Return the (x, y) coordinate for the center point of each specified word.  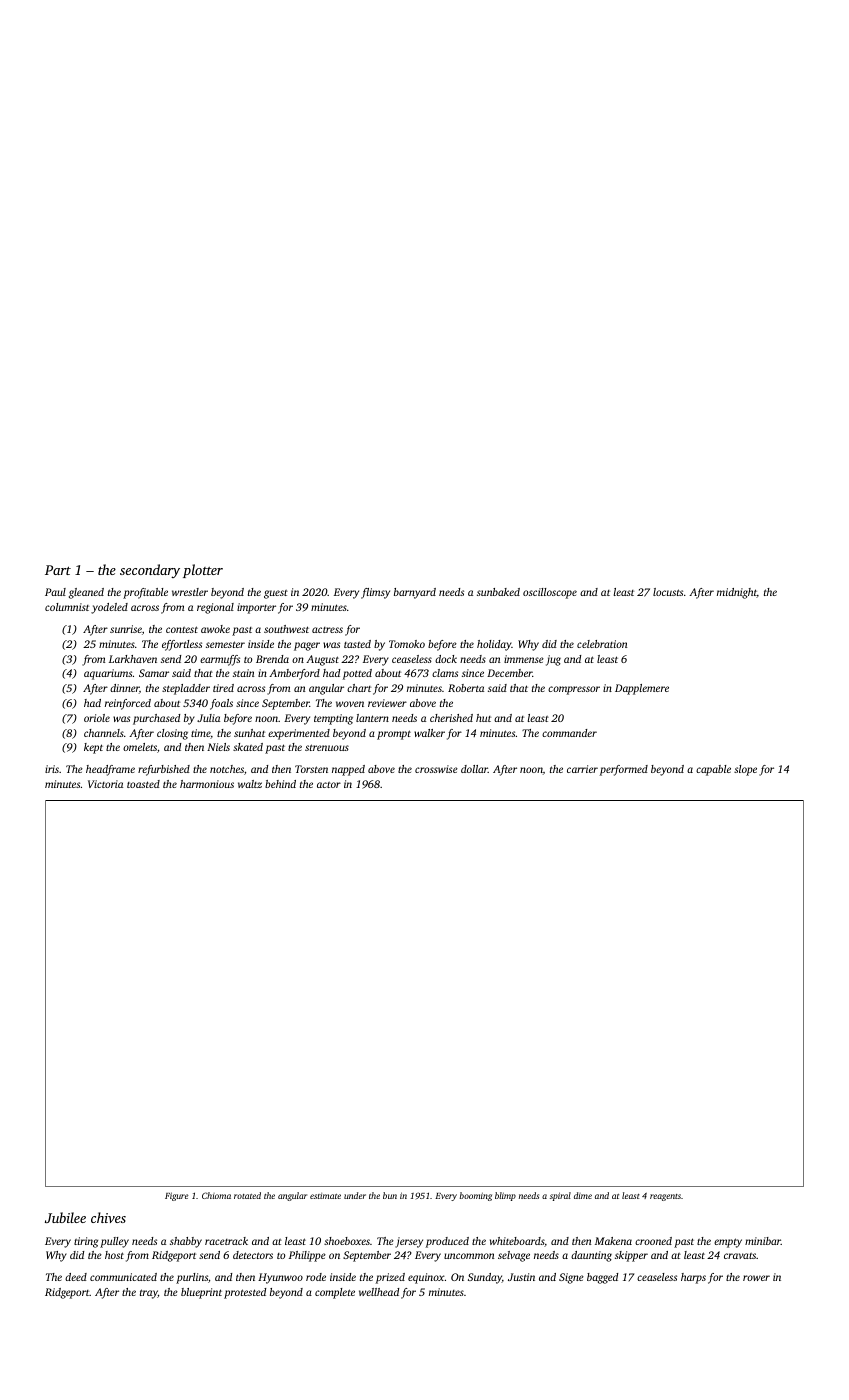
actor (329, 785)
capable (713, 770)
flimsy (375, 593)
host (114, 1255)
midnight (737, 593)
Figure (176, 1196)
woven (350, 704)
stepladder (186, 689)
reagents (665, 1197)
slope (745, 770)
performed (624, 770)
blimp (505, 1196)
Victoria (105, 784)
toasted (143, 784)
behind (280, 784)
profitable (145, 593)
